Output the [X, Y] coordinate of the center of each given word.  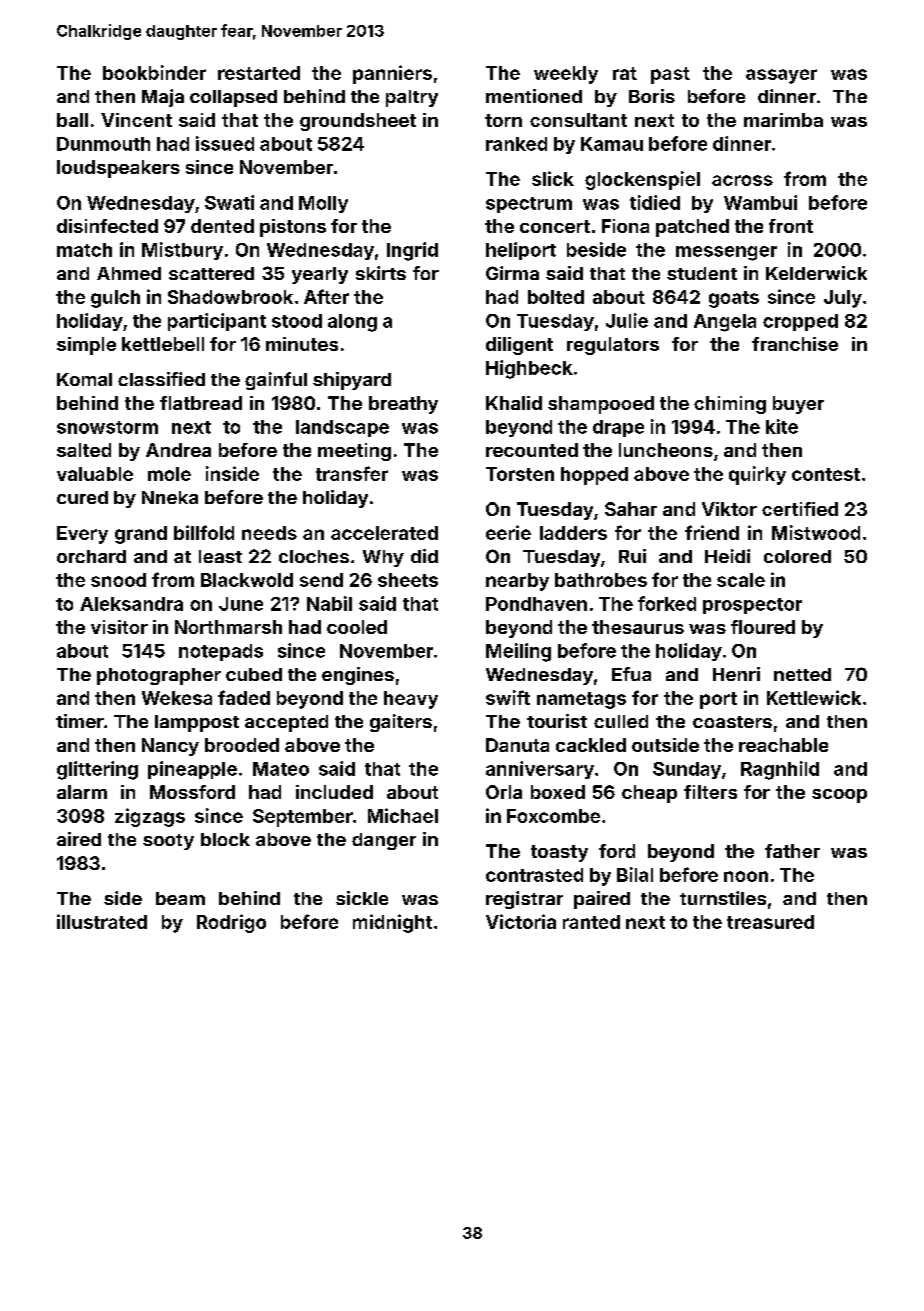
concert [555, 226]
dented [222, 226]
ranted [591, 922]
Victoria [521, 921]
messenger [726, 253]
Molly [323, 204]
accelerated [384, 533]
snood [118, 580]
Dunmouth [103, 144]
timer [80, 721]
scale [741, 580]
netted [802, 674]
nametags [581, 700]
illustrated [102, 921]
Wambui [760, 202]
